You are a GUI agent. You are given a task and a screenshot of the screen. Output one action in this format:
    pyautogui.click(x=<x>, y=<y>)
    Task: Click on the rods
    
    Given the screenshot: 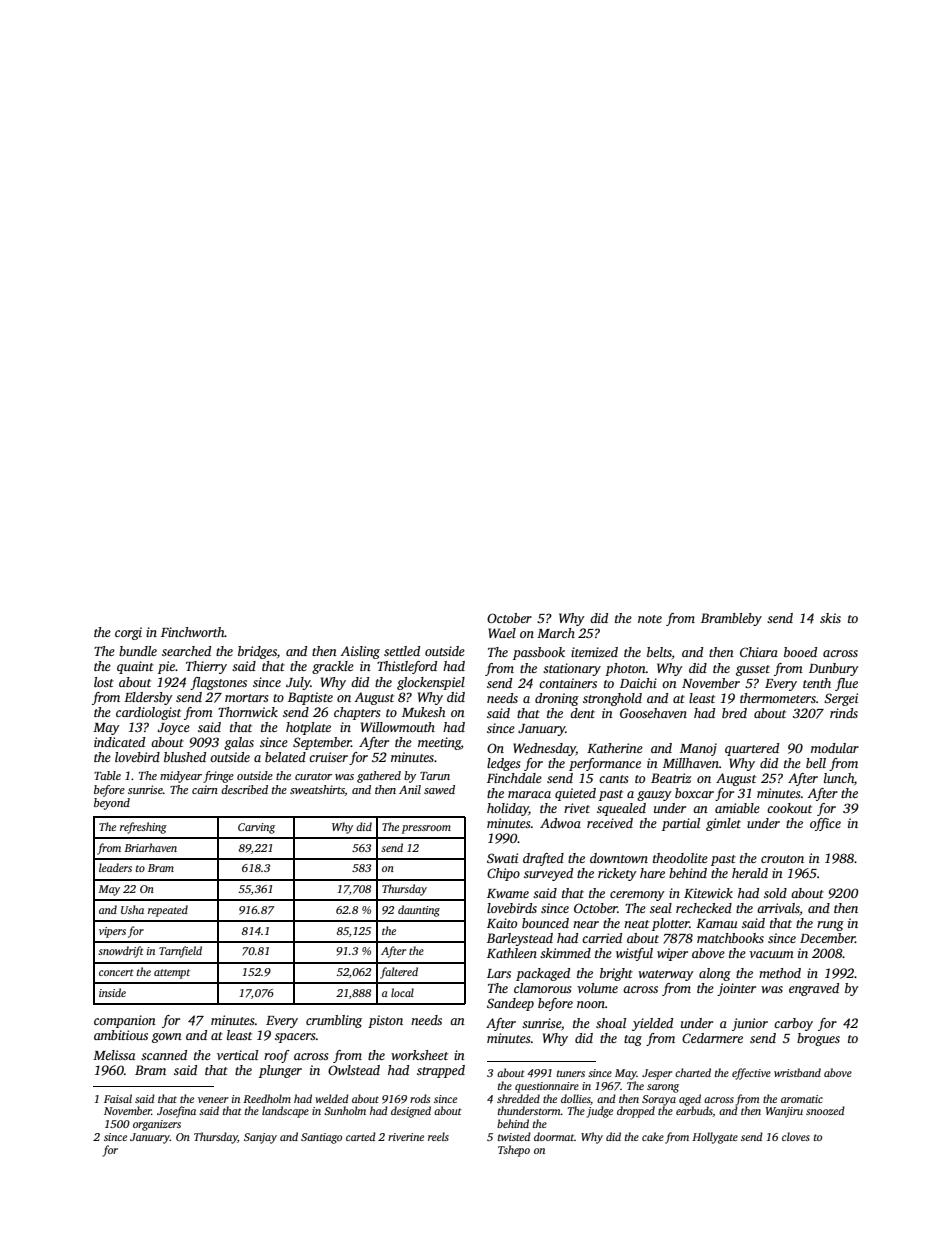 What is the action you would take?
    pyautogui.click(x=420, y=1098)
